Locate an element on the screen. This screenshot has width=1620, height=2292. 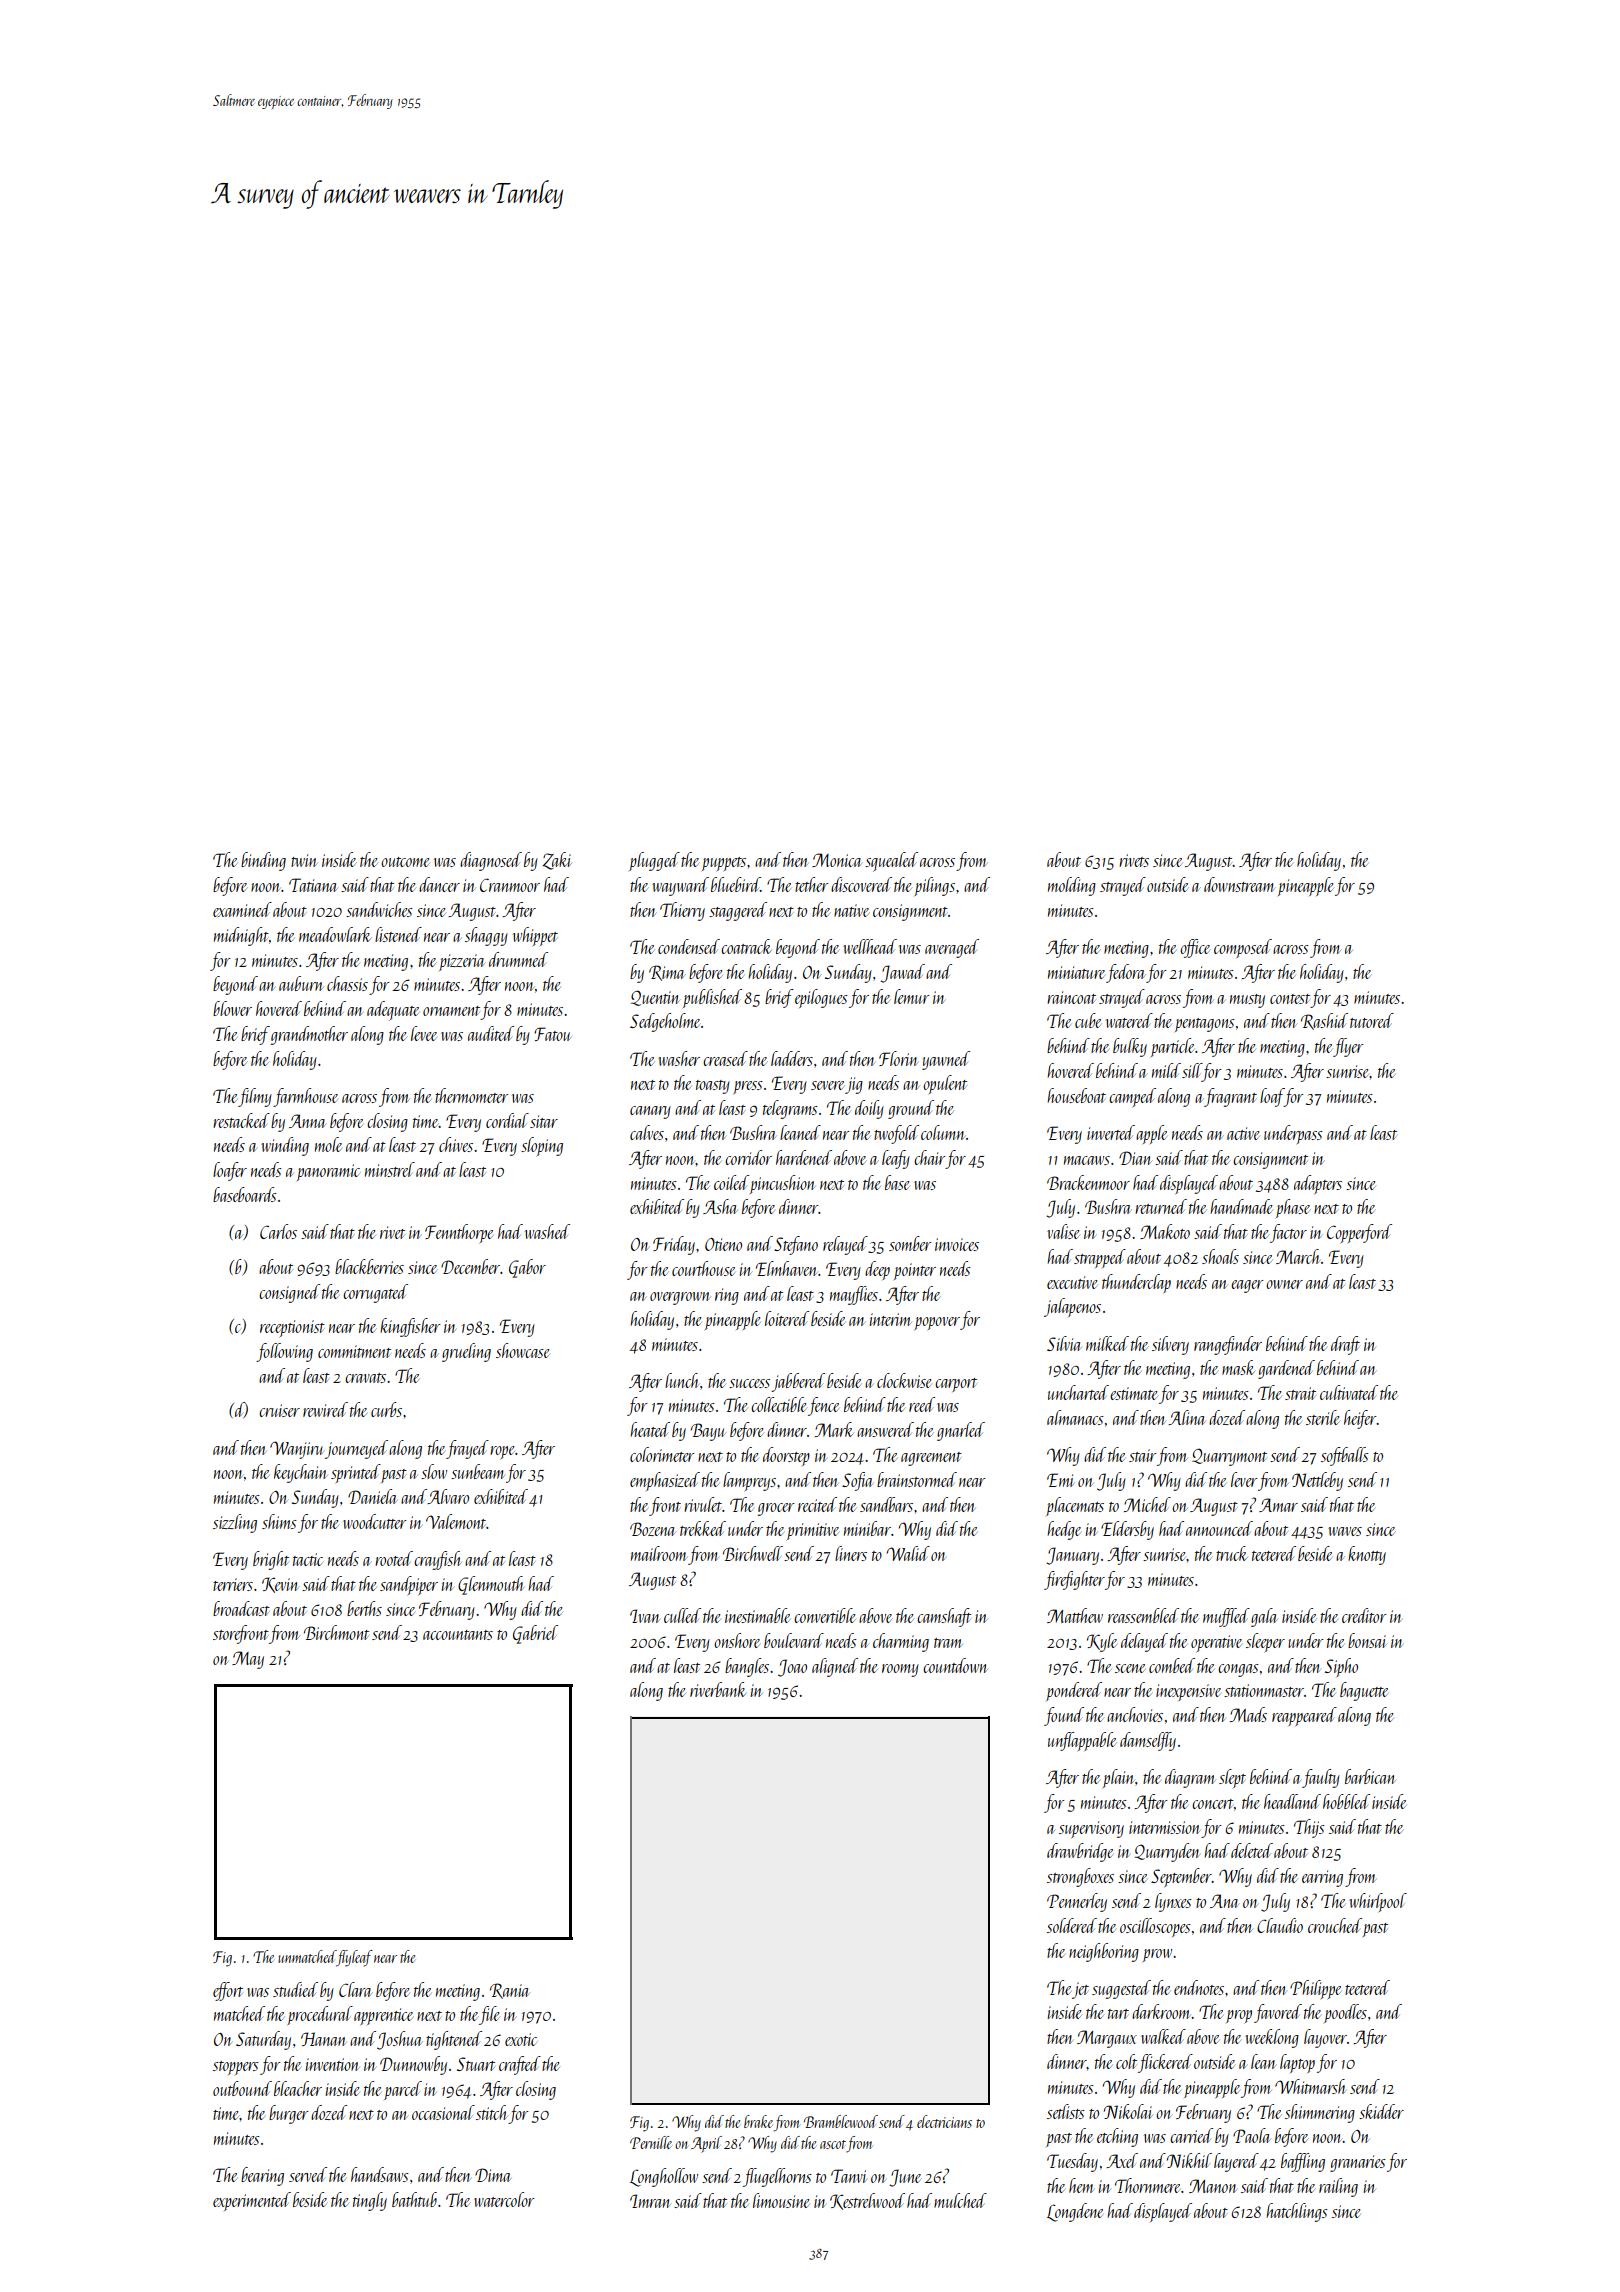
bangles is located at coordinates (747, 1667).
